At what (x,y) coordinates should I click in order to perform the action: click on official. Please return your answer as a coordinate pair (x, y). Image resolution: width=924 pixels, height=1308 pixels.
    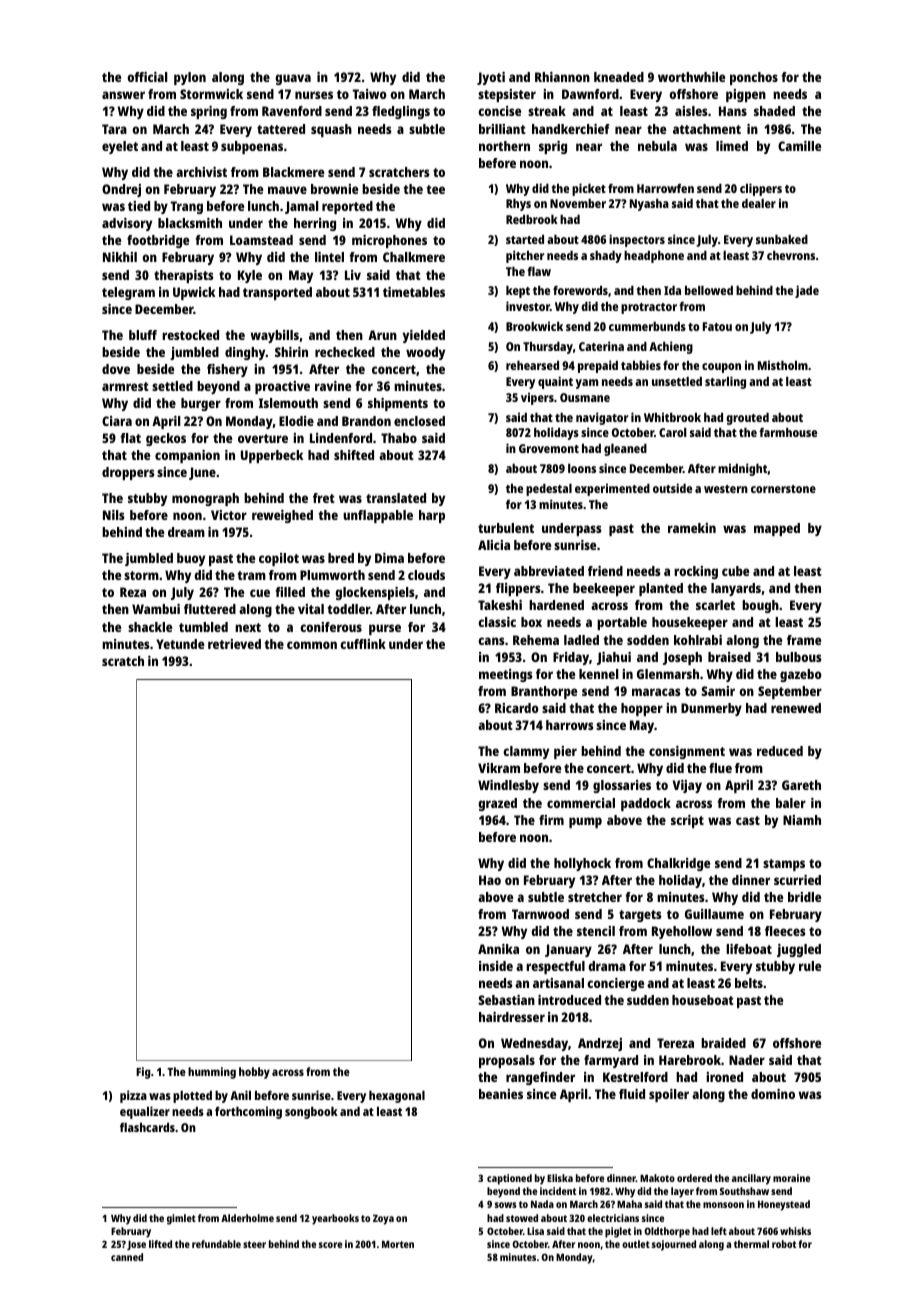
    Looking at the image, I should click on (147, 77).
